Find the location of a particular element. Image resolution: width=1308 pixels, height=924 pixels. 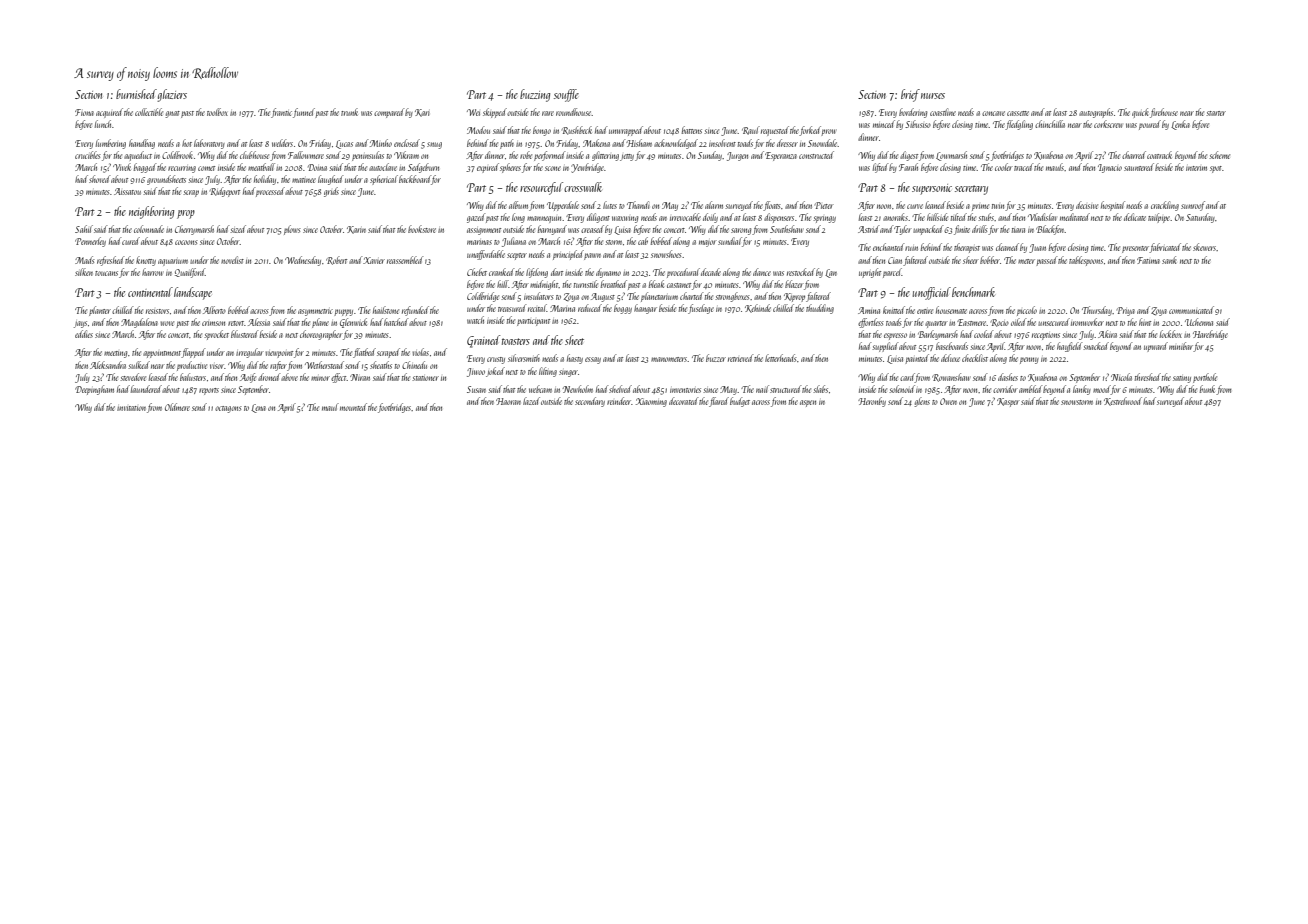

Juliana is located at coordinates (514, 242).
